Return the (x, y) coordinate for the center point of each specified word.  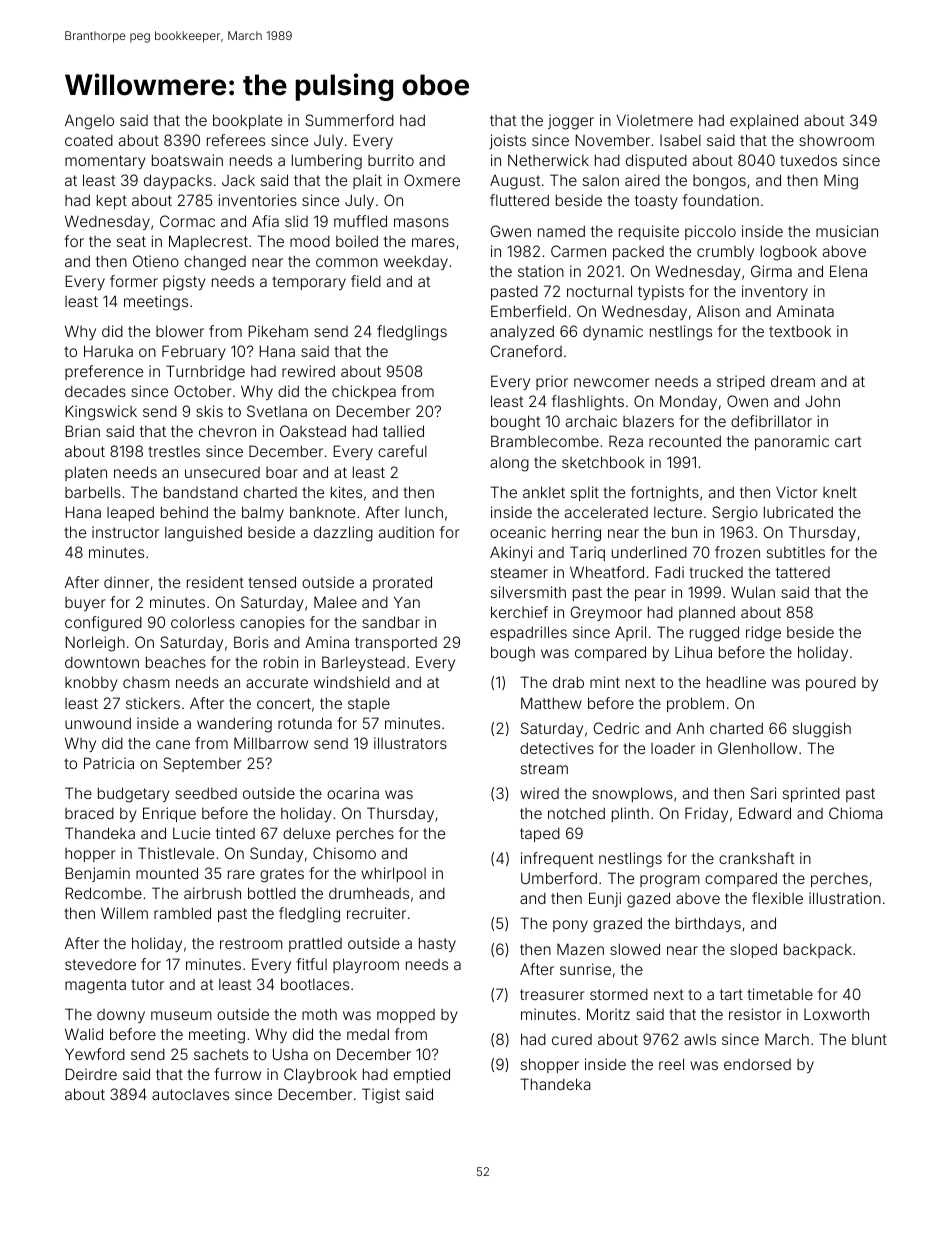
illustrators (410, 743)
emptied (422, 1075)
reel (671, 1064)
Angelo (89, 122)
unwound (98, 723)
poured (831, 684)
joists (507, 141)
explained (764, 121)
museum (181, 1015)
